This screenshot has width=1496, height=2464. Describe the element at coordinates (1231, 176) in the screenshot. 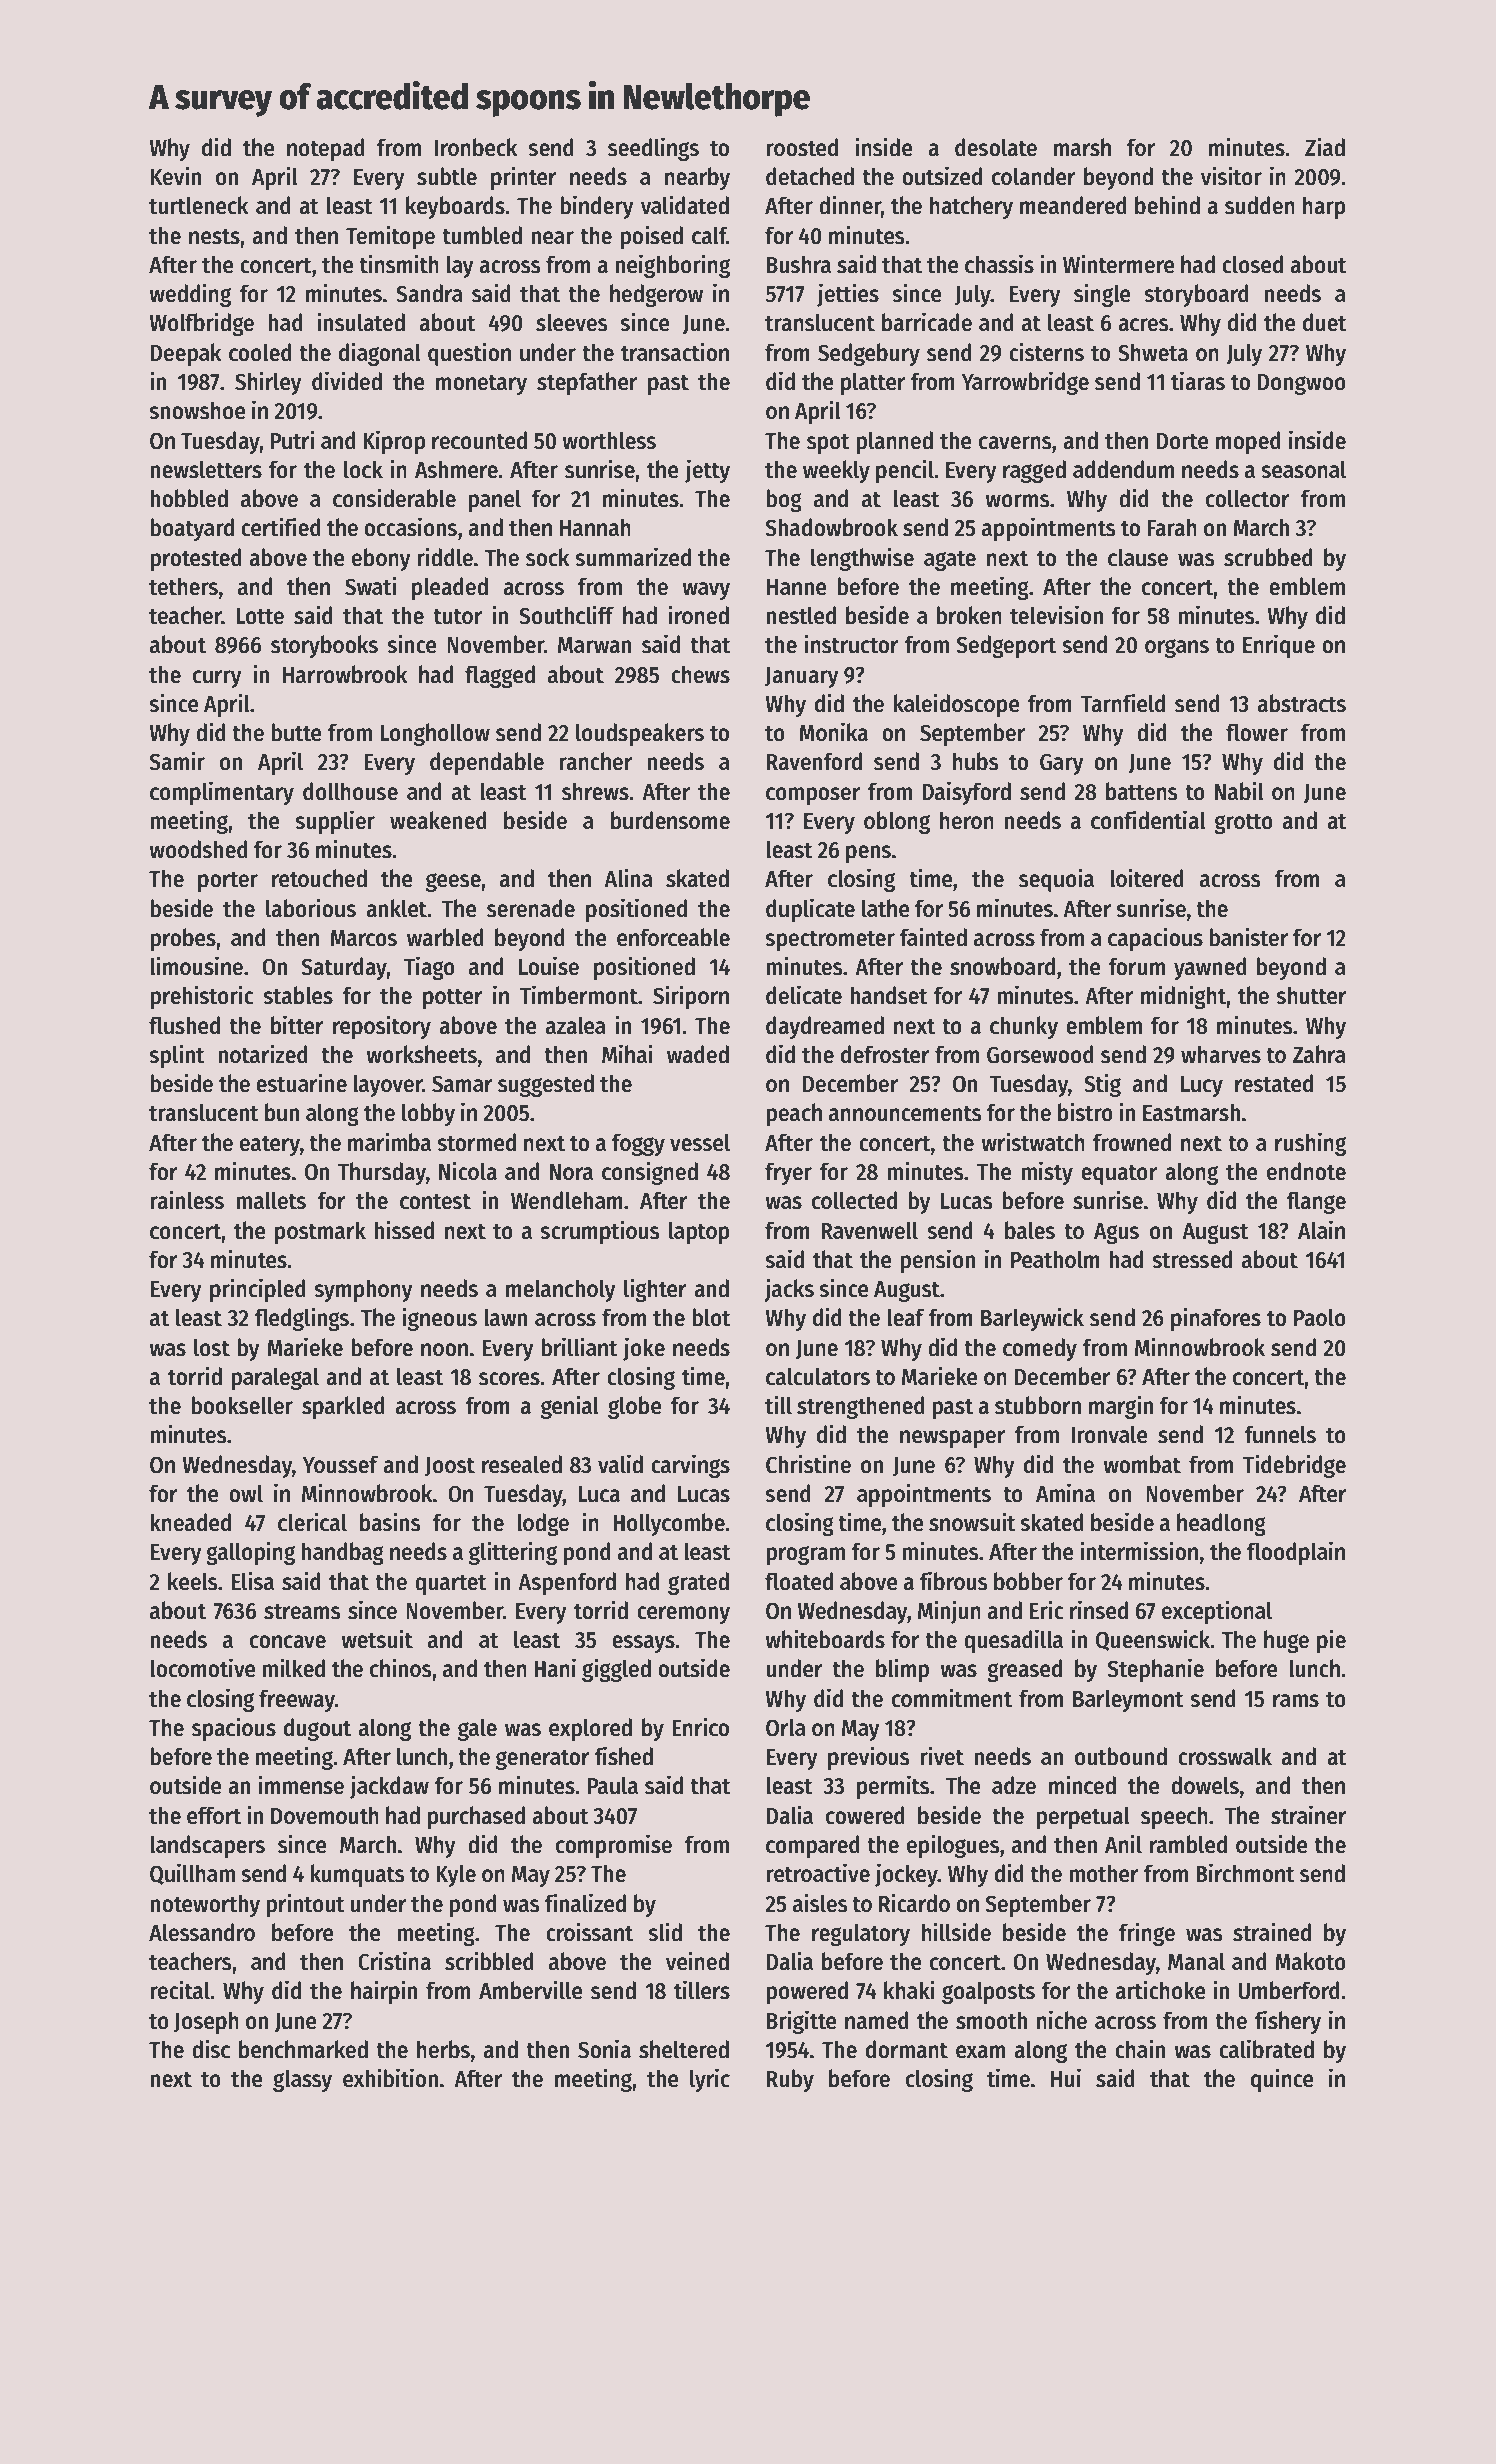

I see `visitor` at that location.
